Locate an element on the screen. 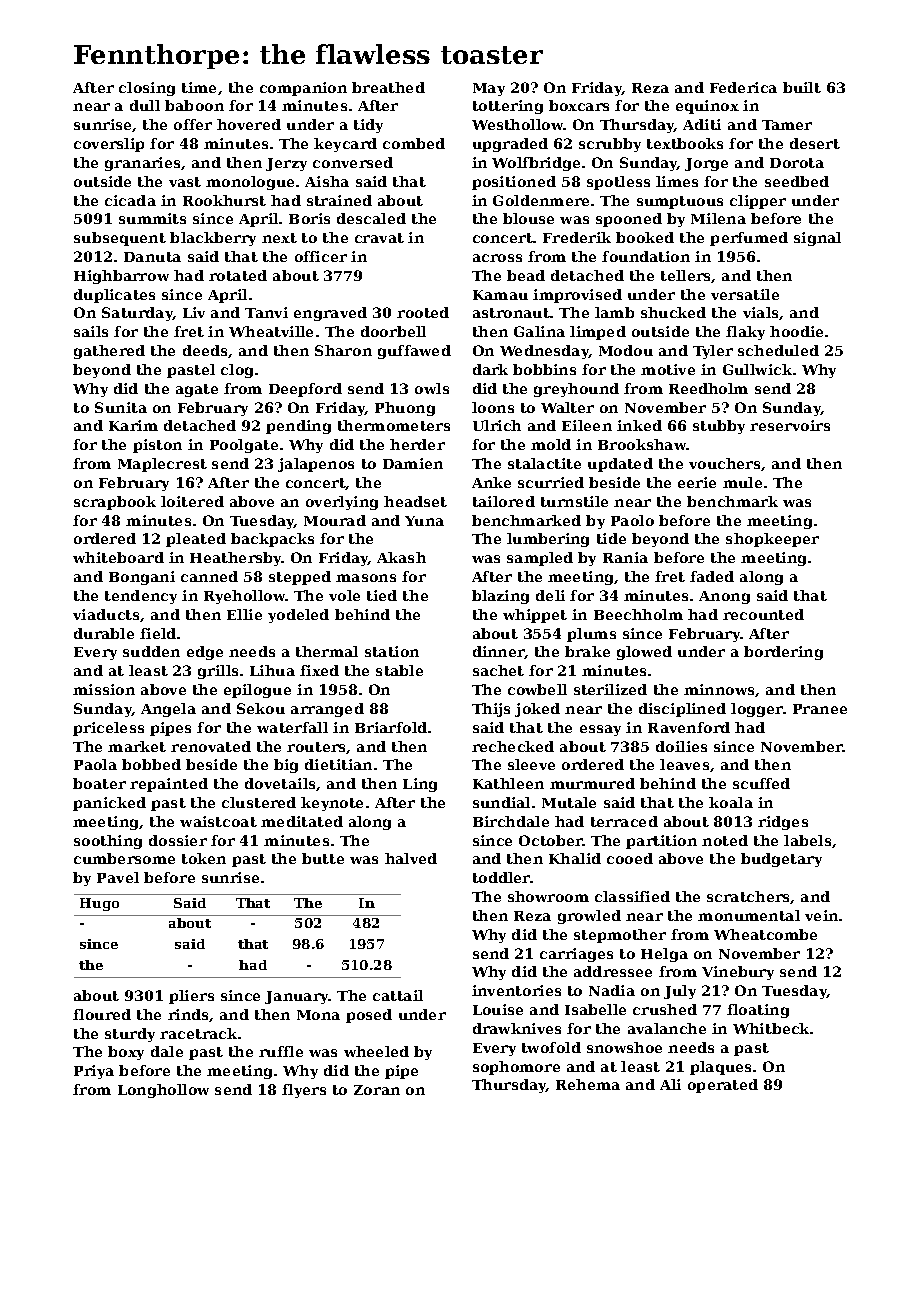 The image size is (924, 1308). hovered is located at coordinates (249, 124).
